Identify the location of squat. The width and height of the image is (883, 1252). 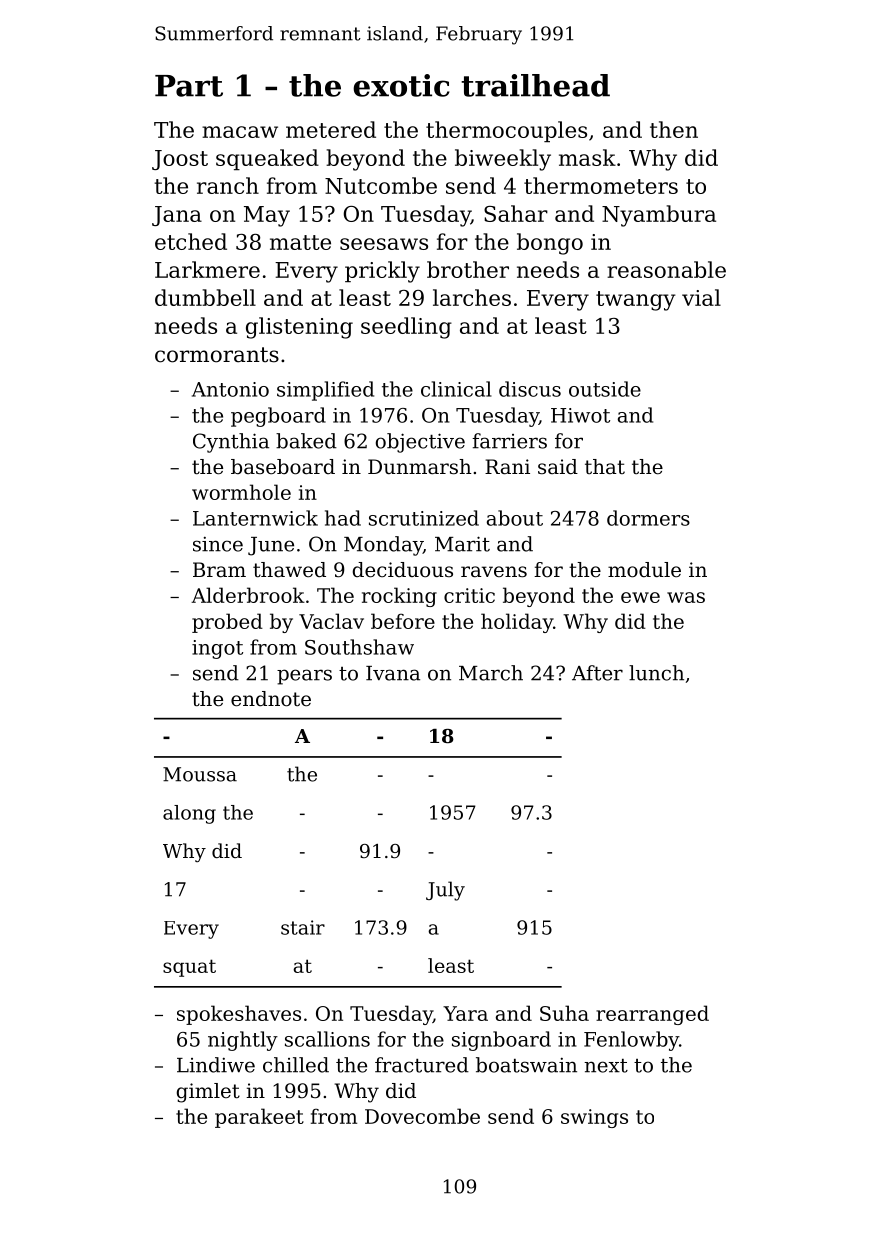
(189, 968).
